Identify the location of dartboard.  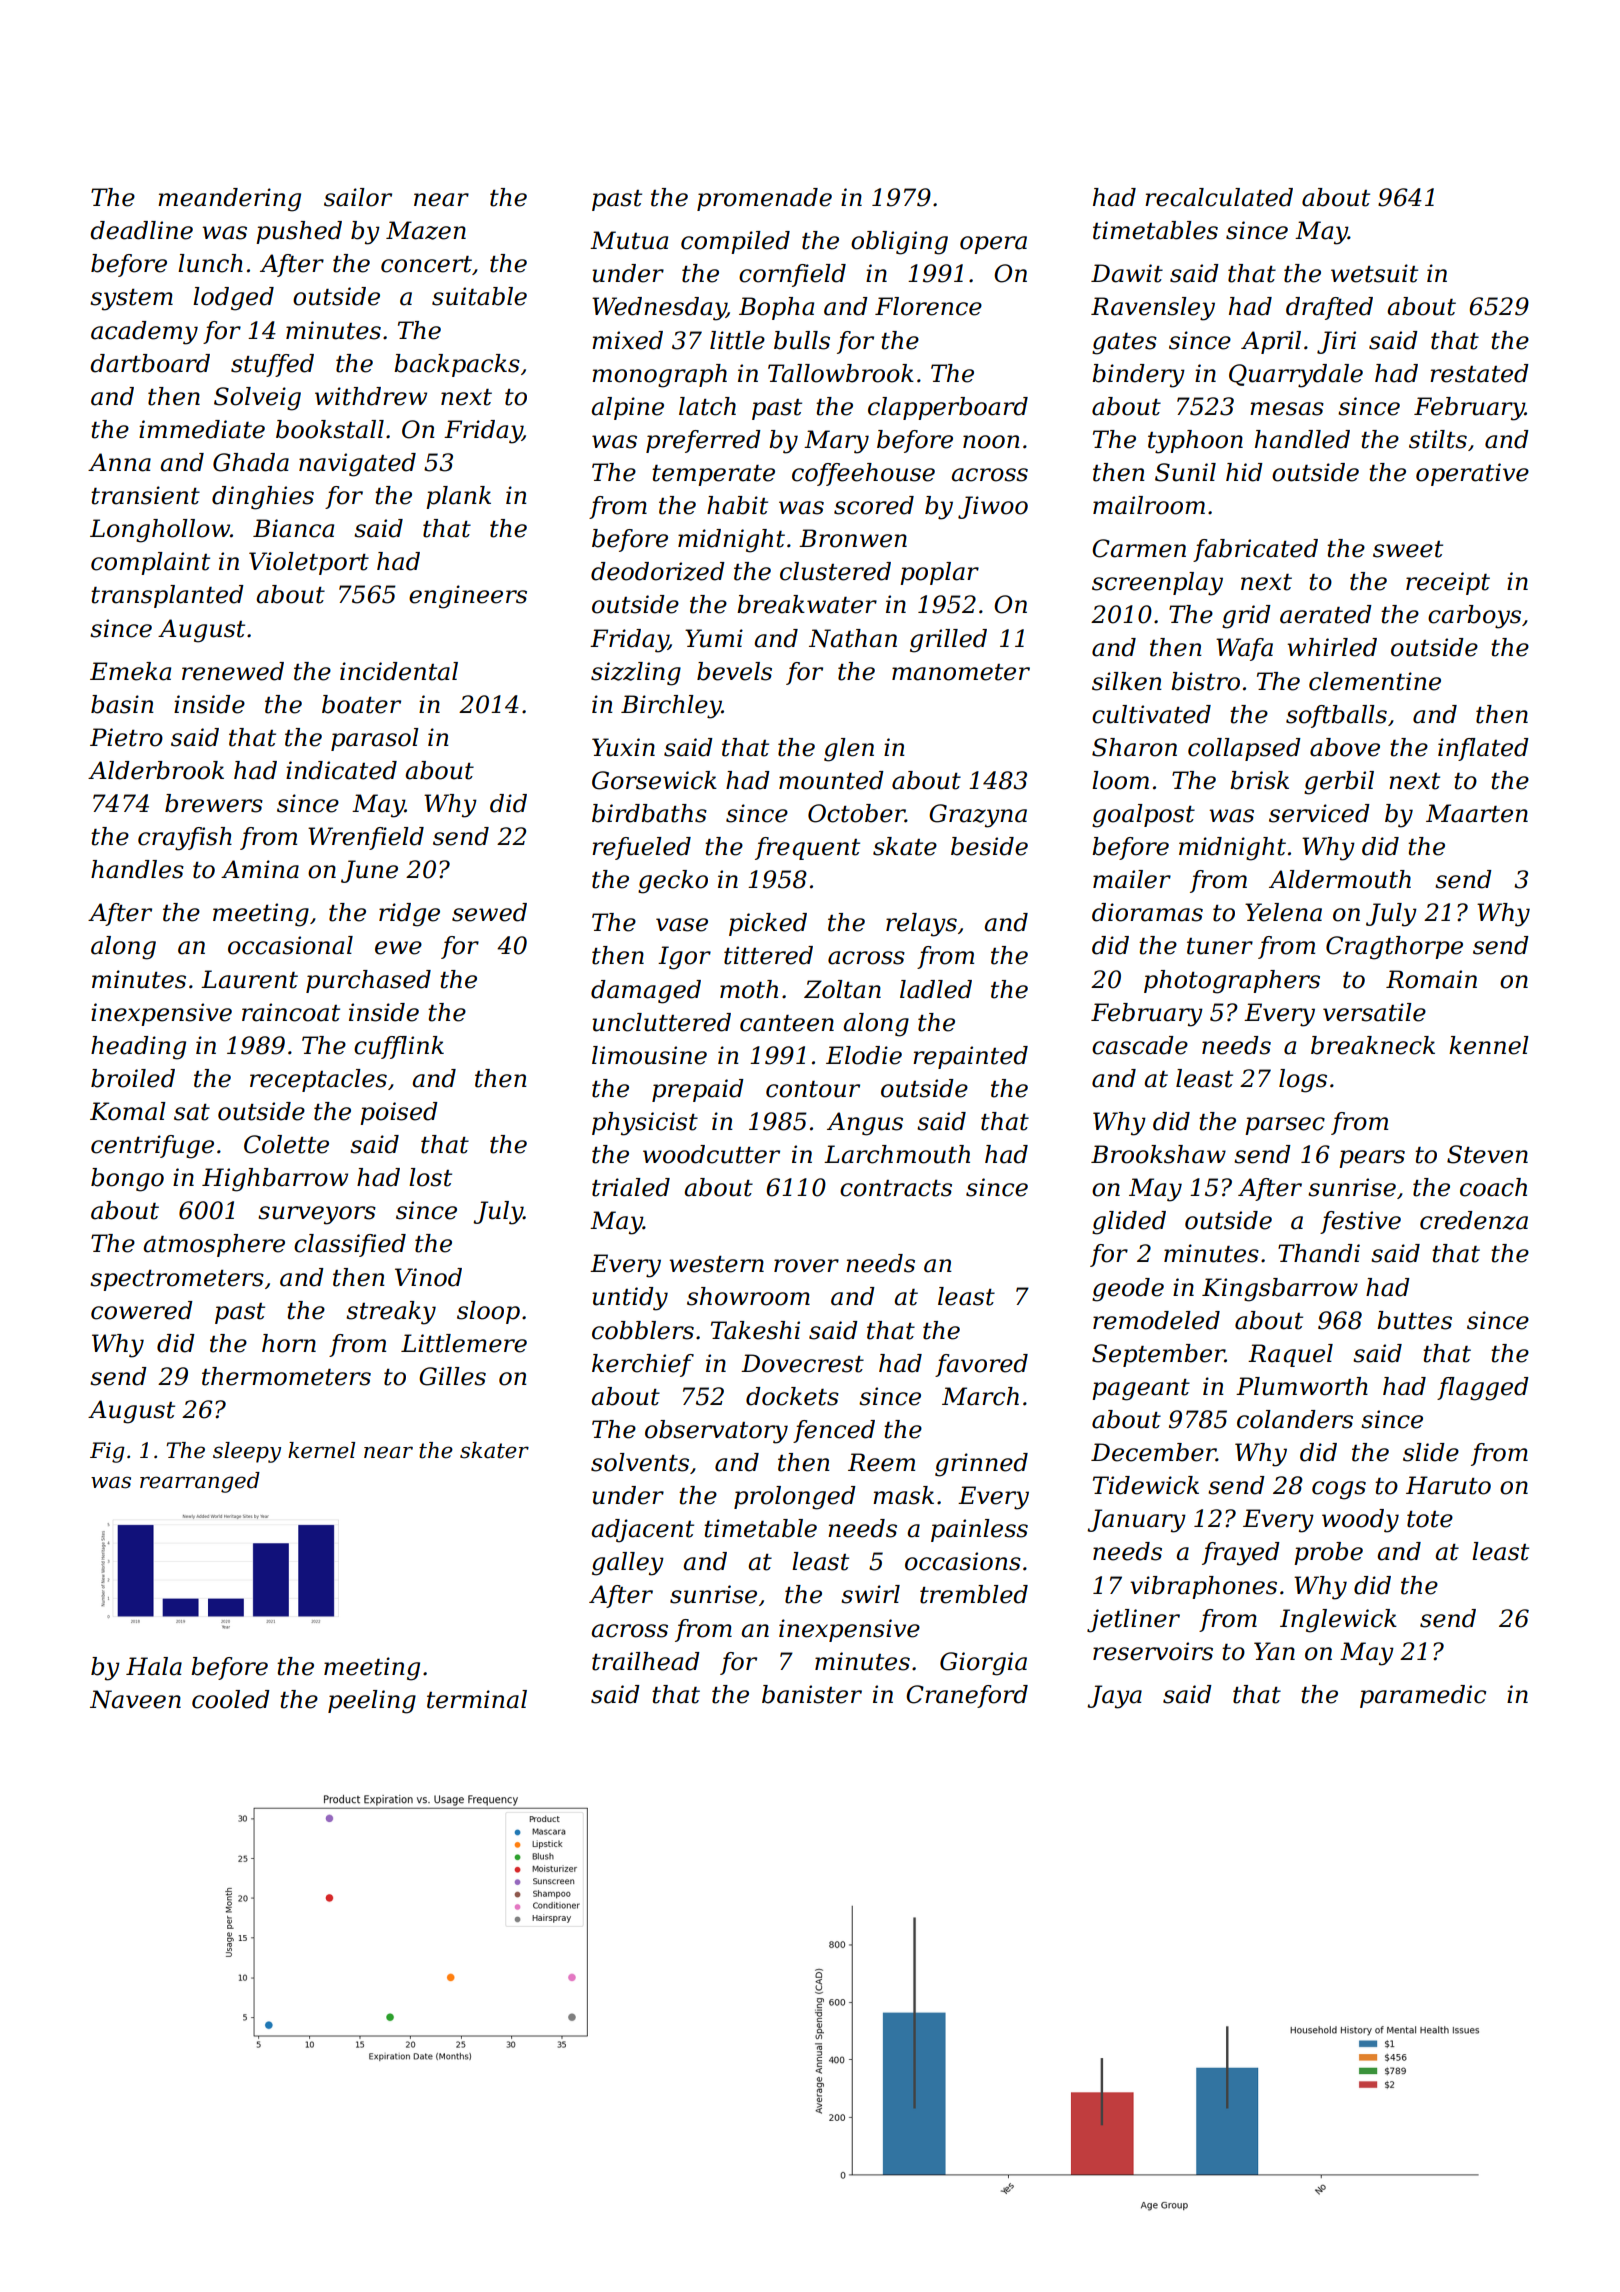
(150, 363).
